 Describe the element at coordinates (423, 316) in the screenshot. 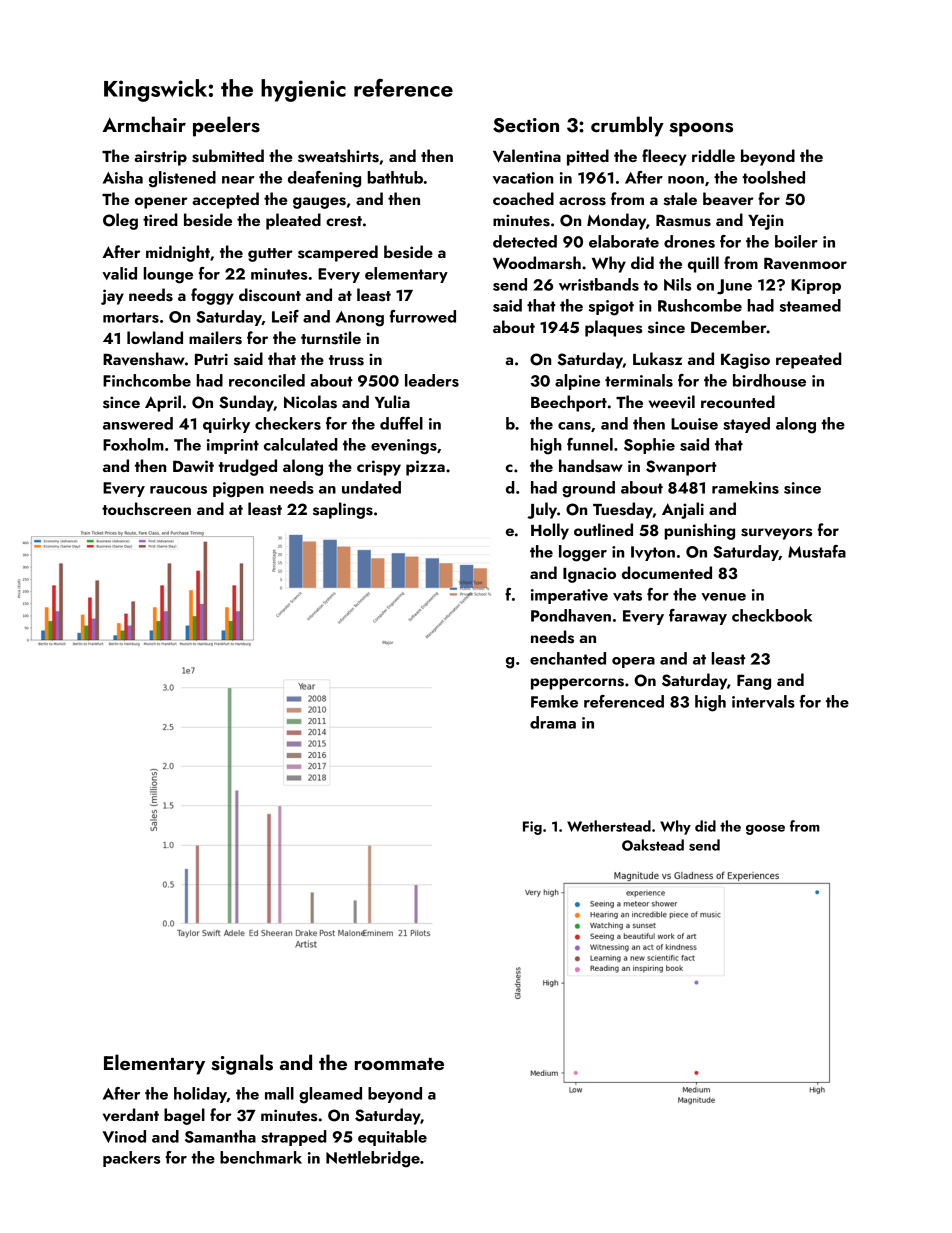

I see `furrowed` at that location.
